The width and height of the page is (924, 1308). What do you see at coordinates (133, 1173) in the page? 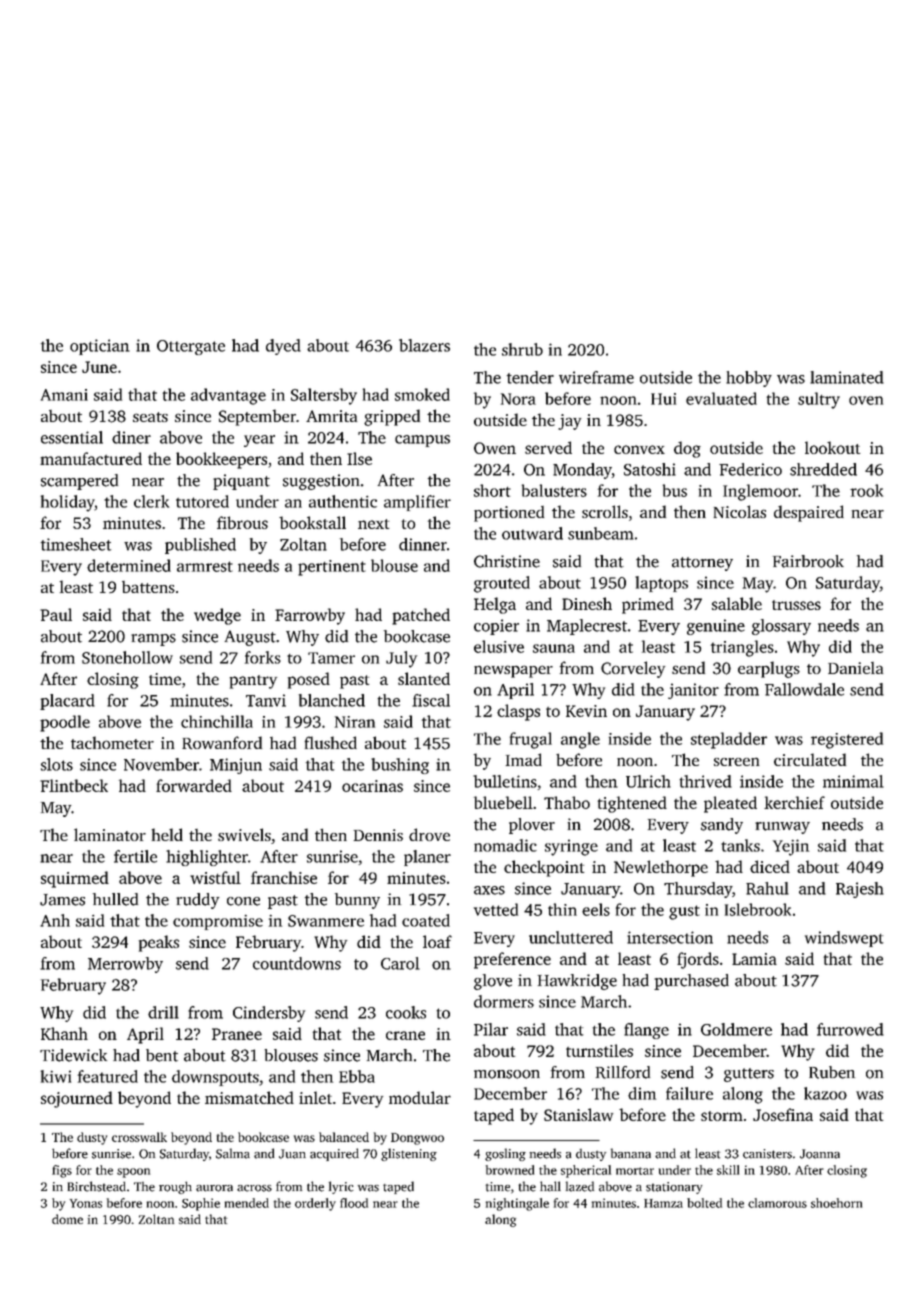
I see `spoon` at bounding box center [133, 1173].
